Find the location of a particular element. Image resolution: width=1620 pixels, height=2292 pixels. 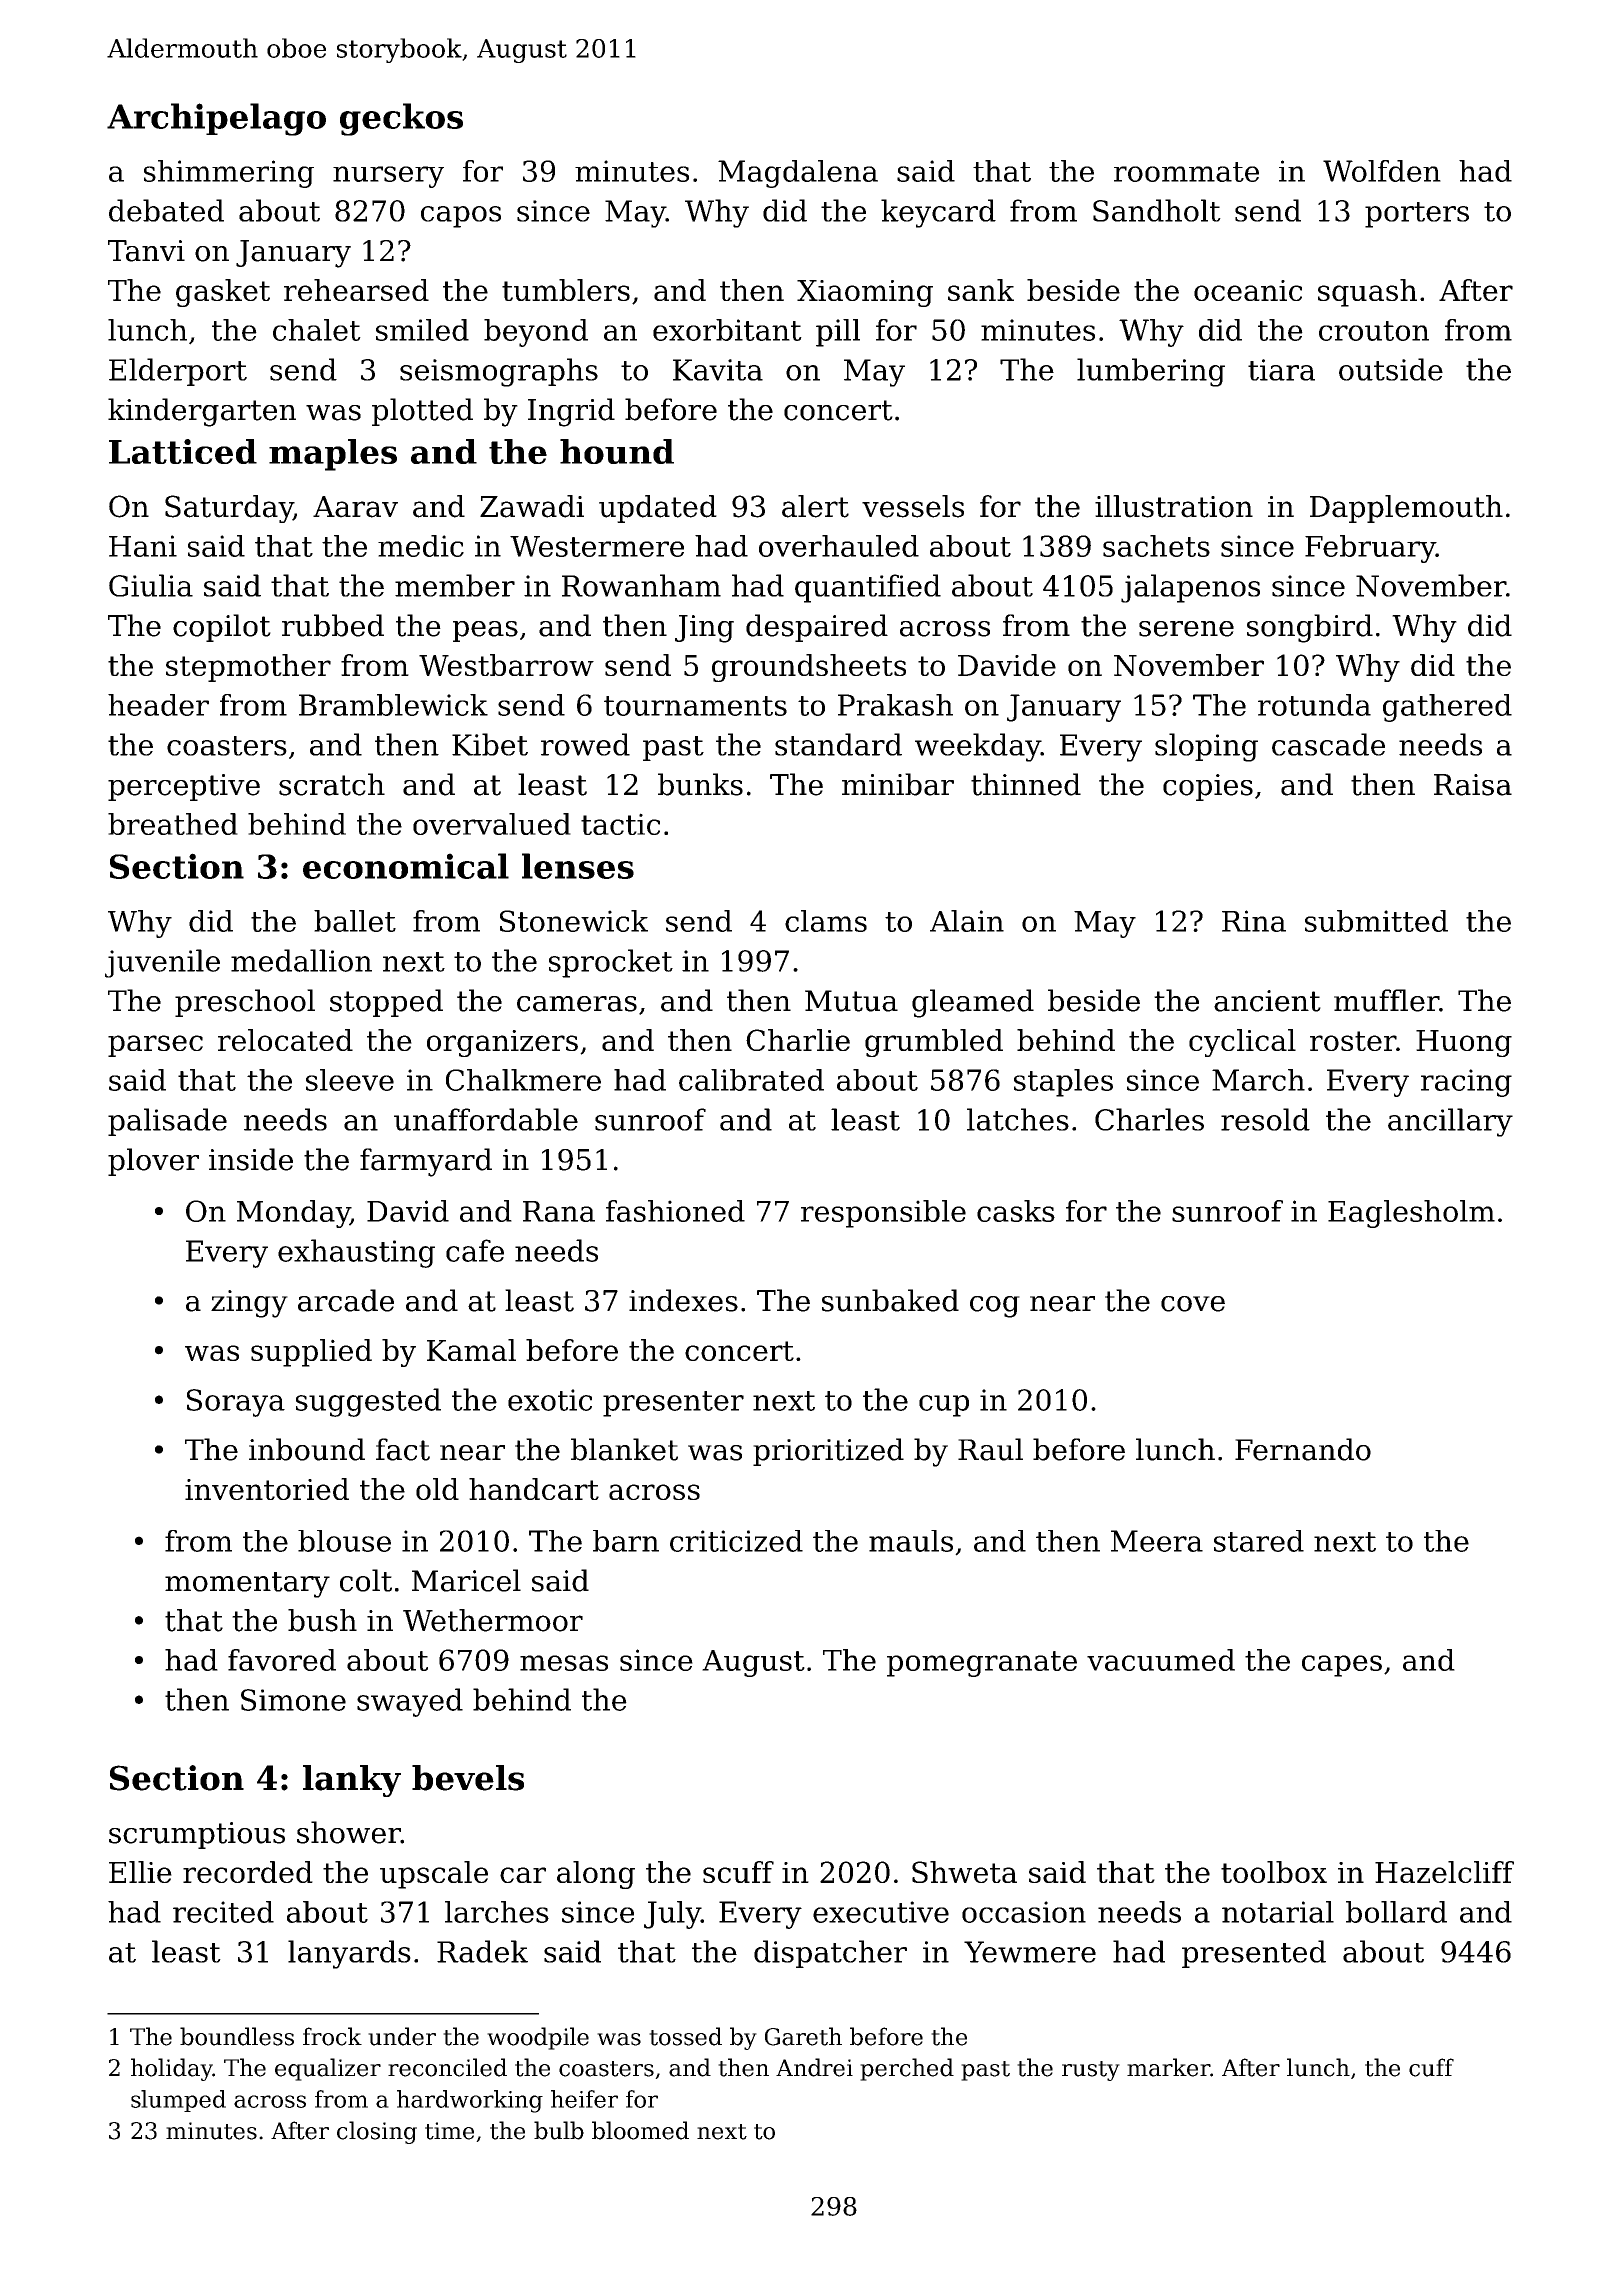

relocated is located at coordinates (285, 1040).
